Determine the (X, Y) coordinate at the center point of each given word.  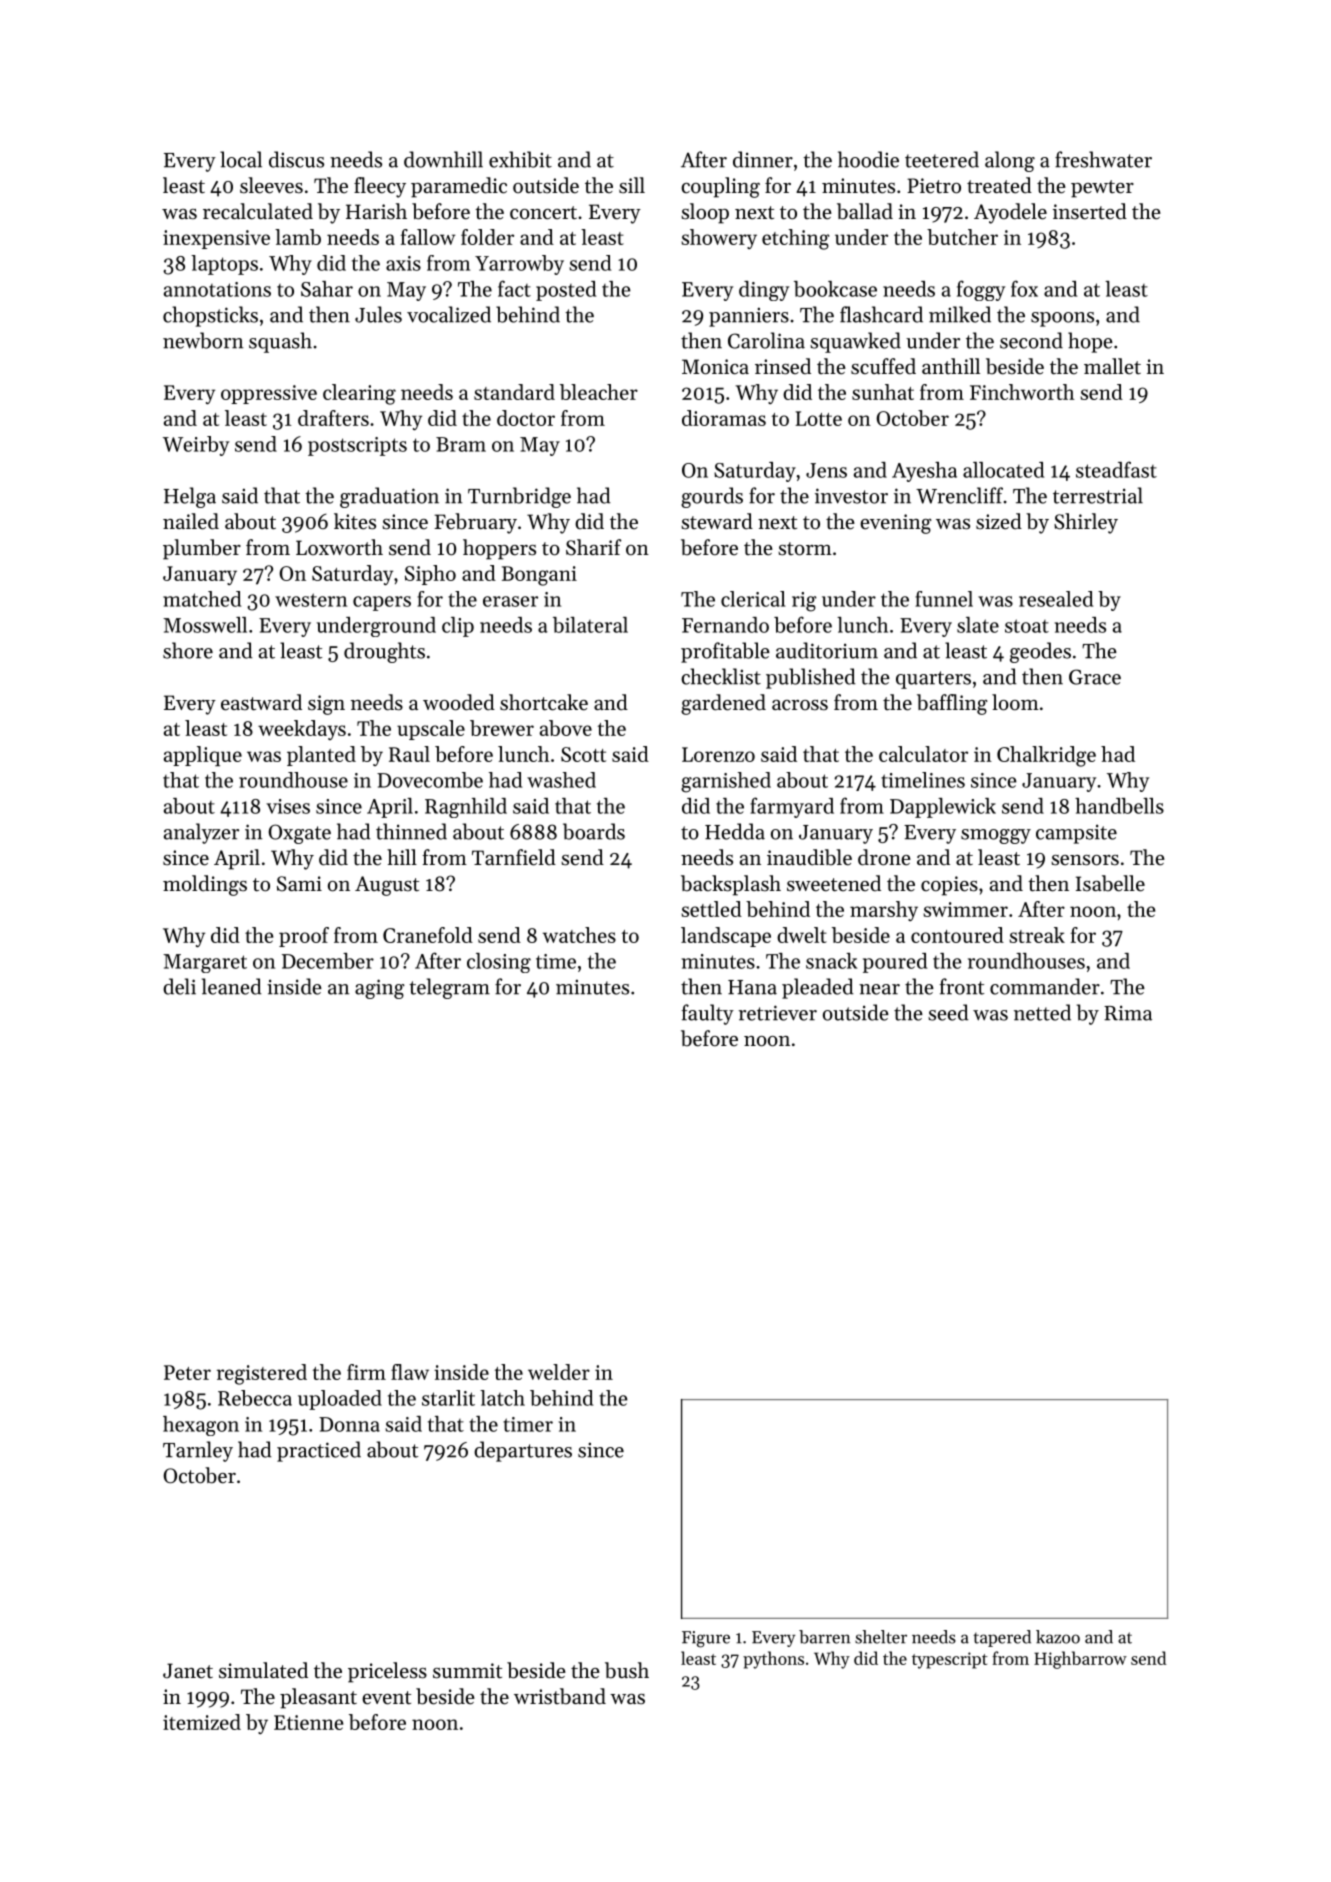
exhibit (520, 159)
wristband (560, 1696)
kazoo (1058, 1637)
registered (262, 1374)
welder (559, 1372)
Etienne (308, 1722)
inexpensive (216, 239)
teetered (942, 159)
